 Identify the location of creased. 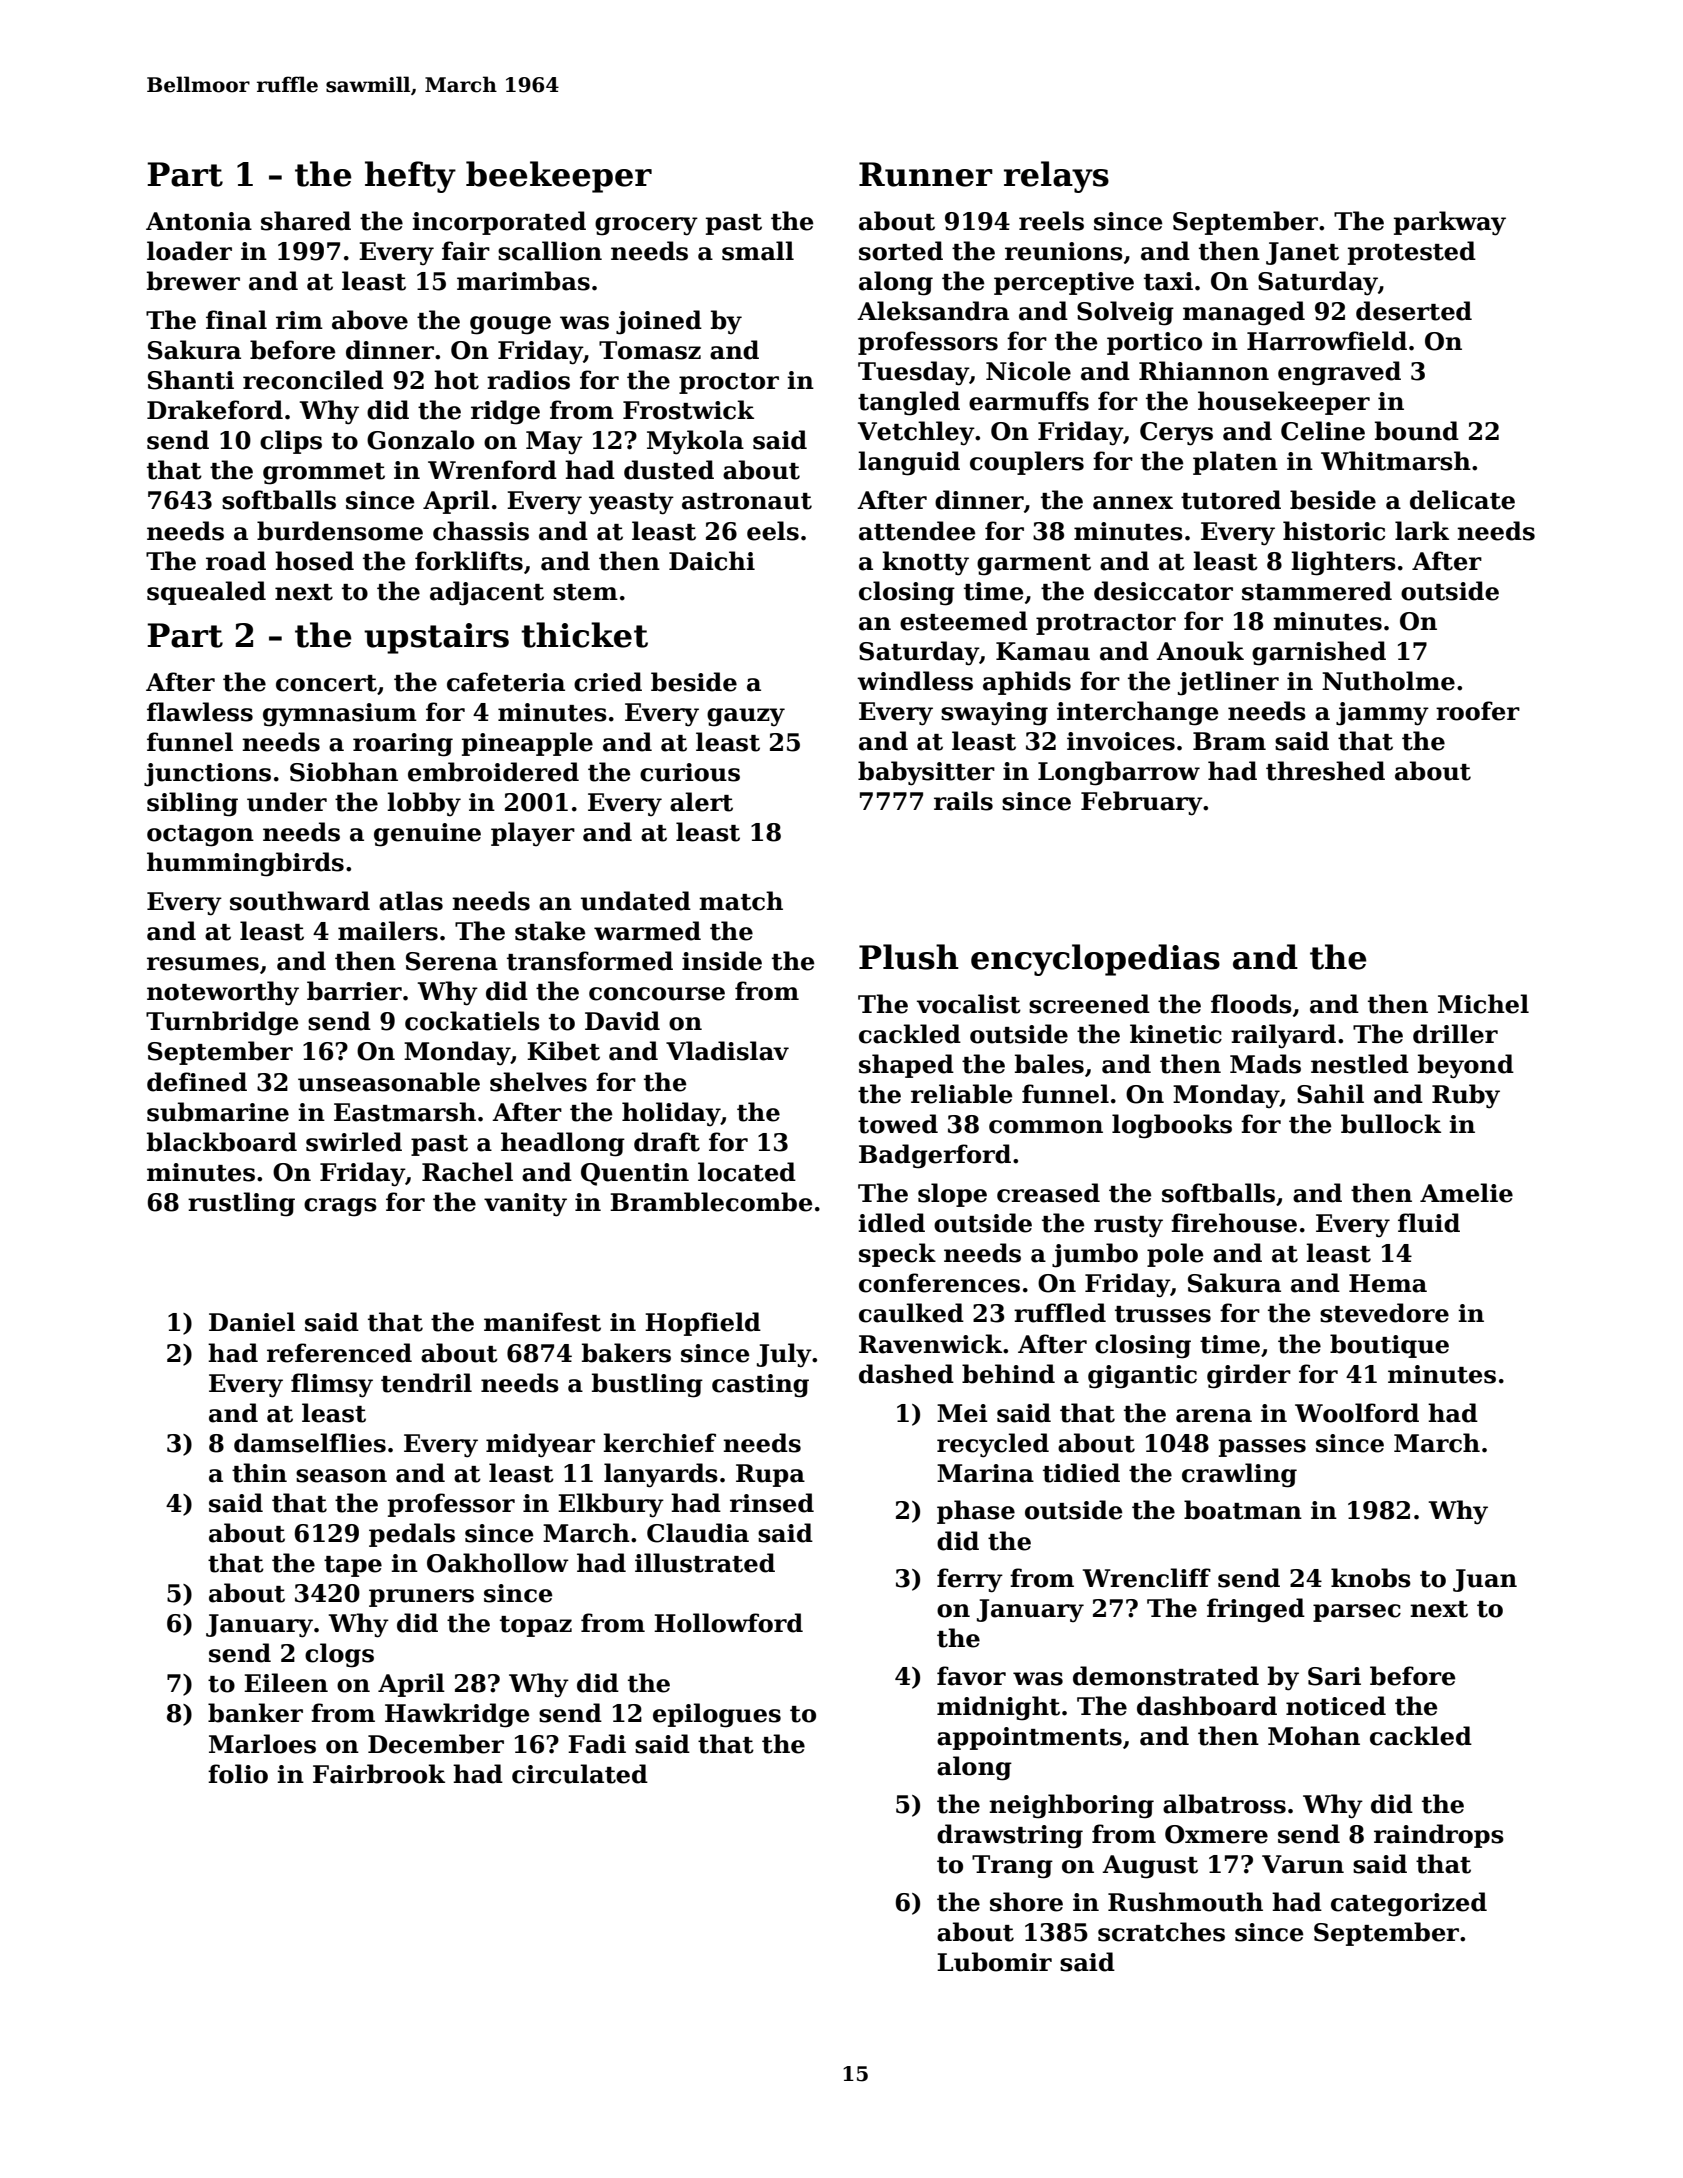
(1048, 1193).
